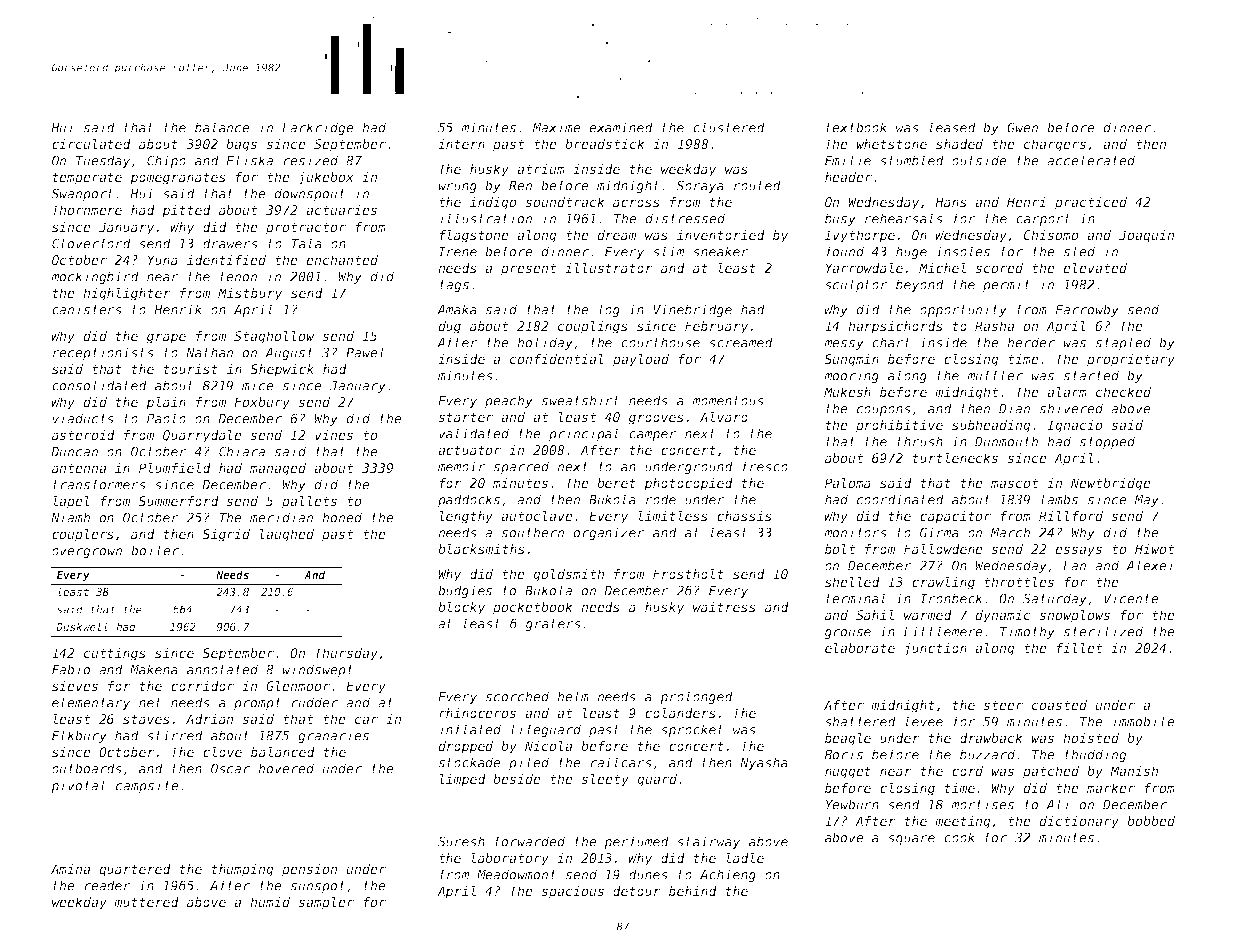 This image has width=1233, height=952. I want to click on Larkridge, so click(318, 128).
